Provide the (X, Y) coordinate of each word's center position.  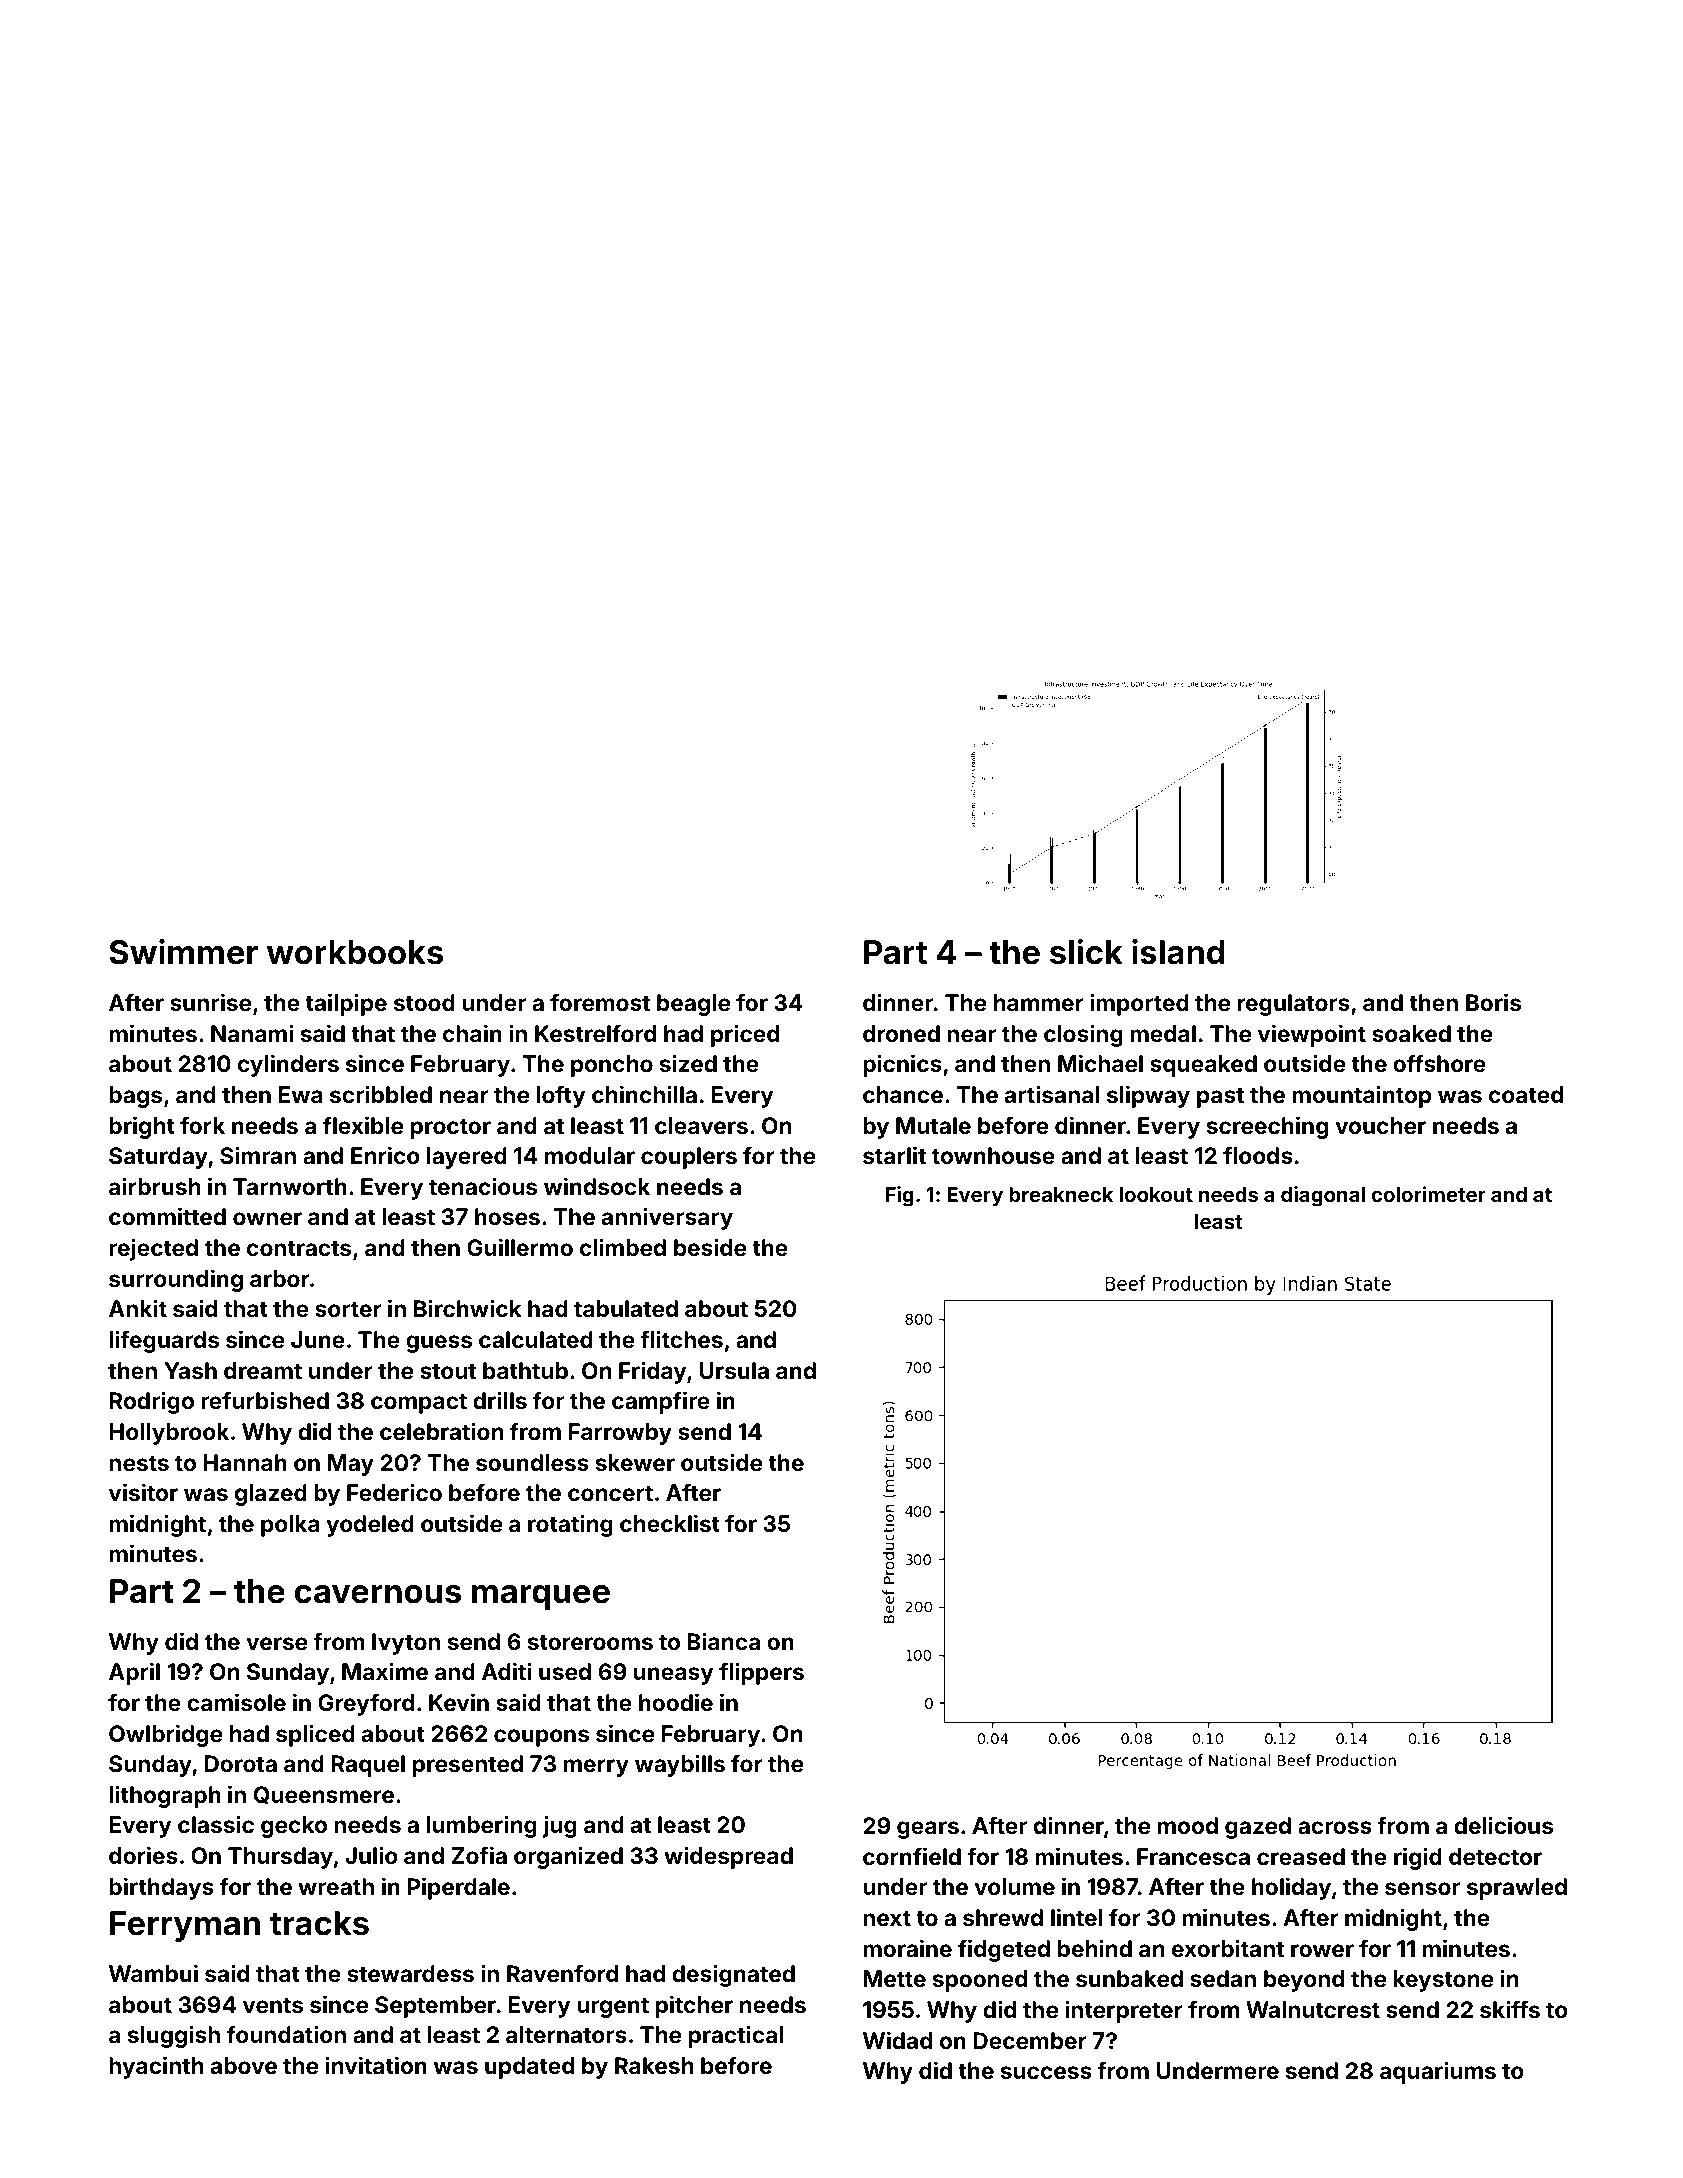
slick (1086, 952)
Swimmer (183, 952)
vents (273, 2005)
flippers (761, 1673)
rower (1322, 1950)
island (1178, 952)
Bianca (723, 1641)
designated (733, 1975)
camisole (236, 1702)
